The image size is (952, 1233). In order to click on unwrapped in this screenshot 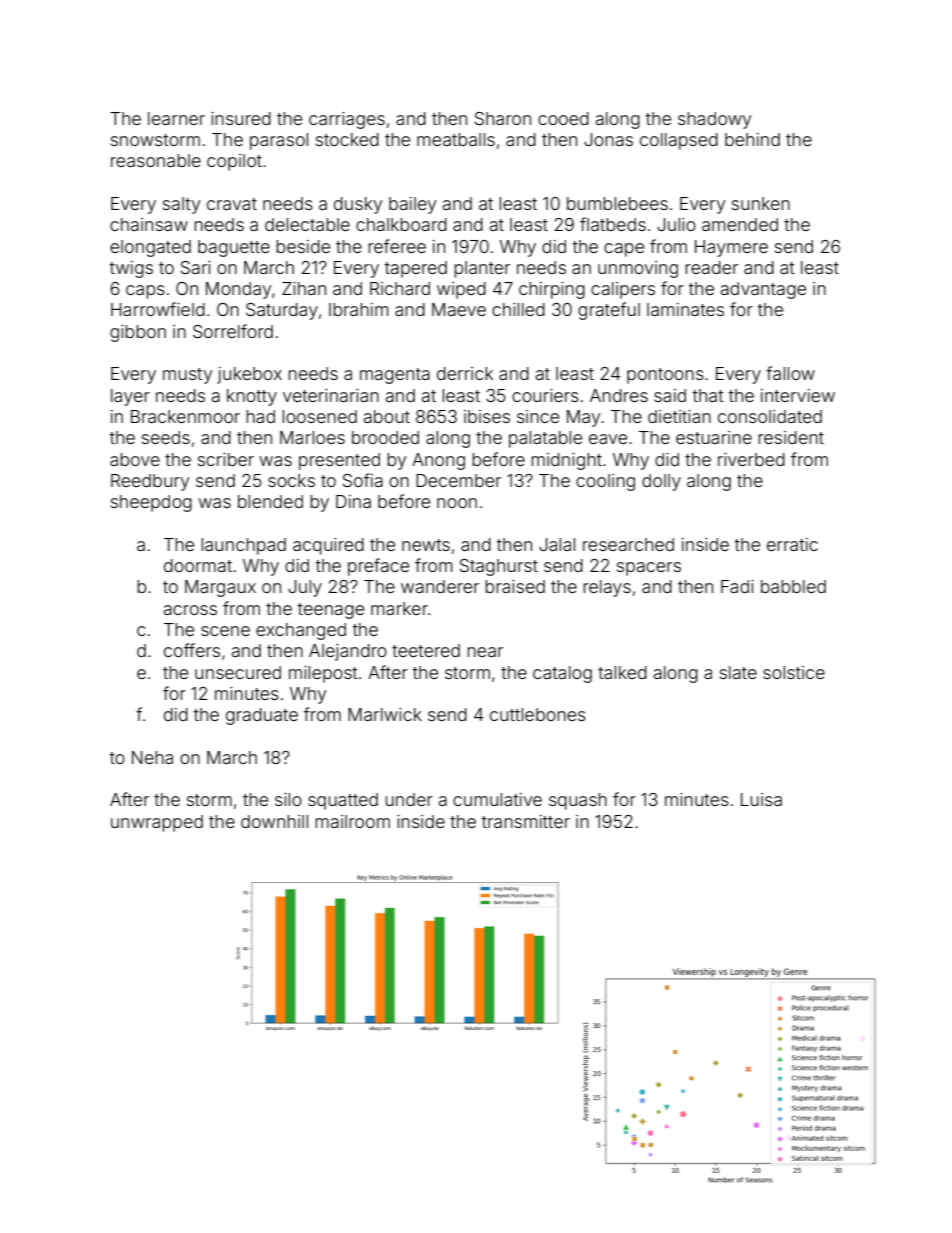, I will do `click(157, 823)`.
